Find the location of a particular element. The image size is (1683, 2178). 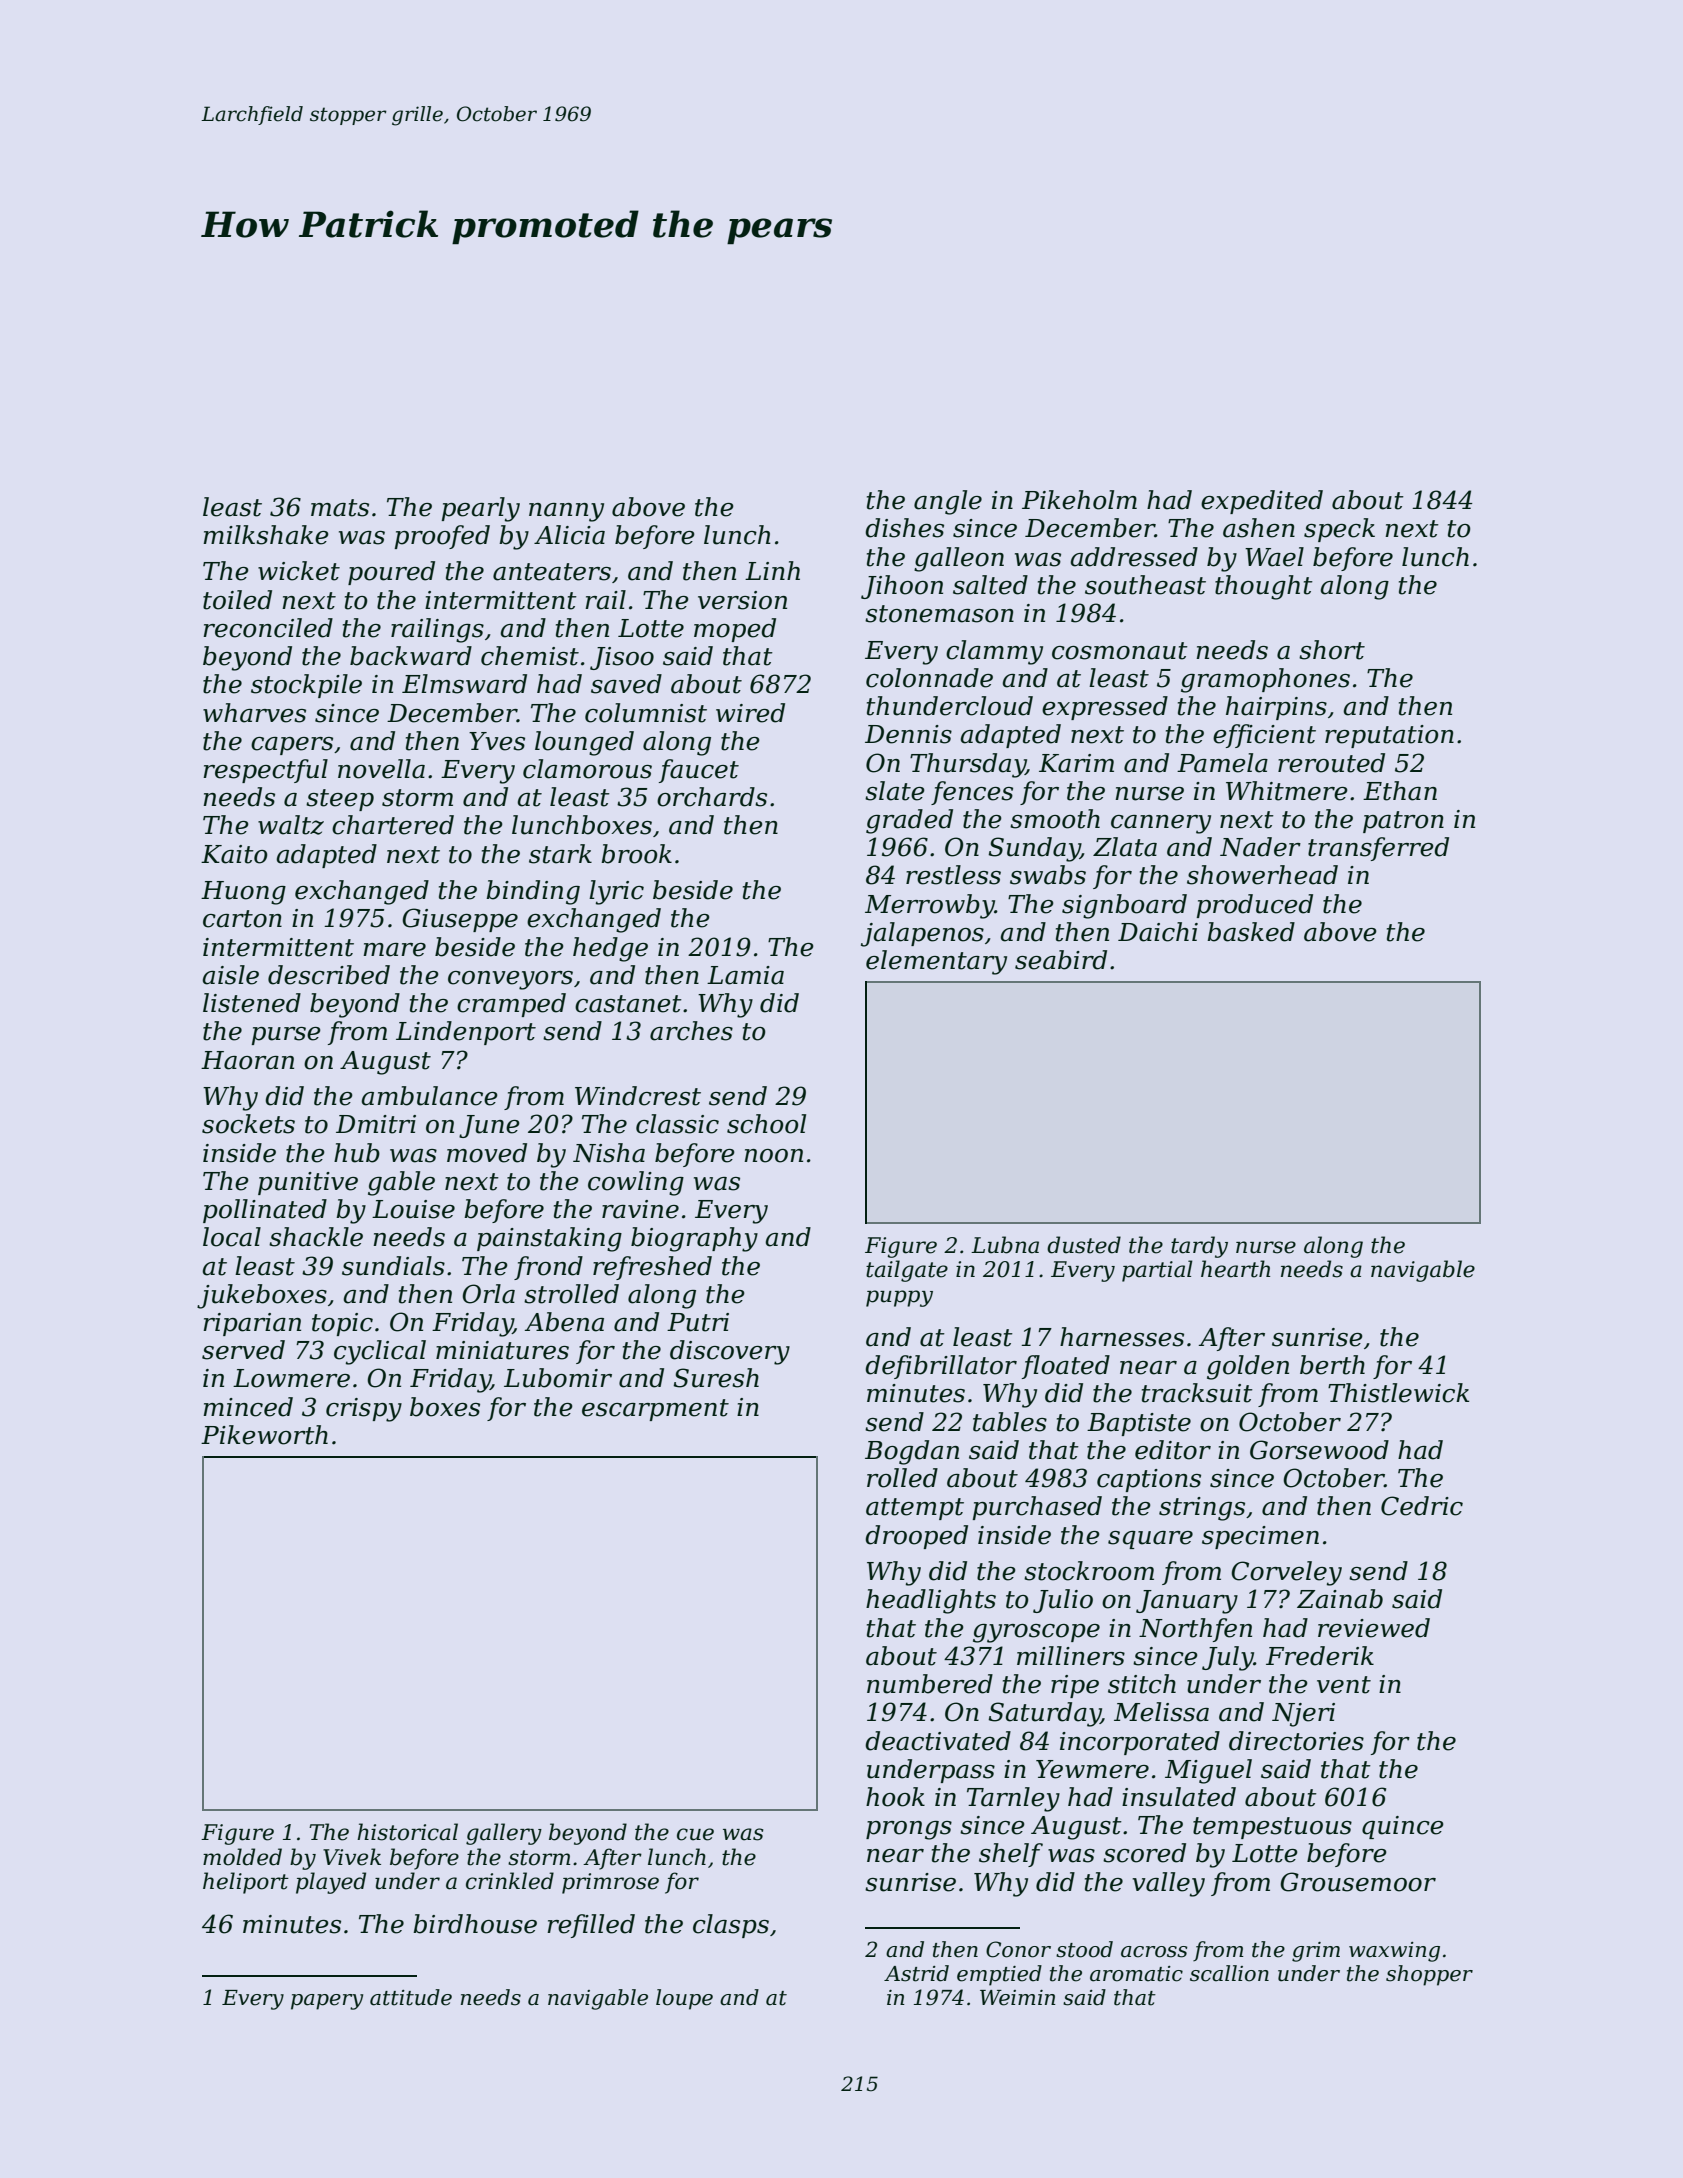

birdhouse is located at coordinates (475, 1924).
